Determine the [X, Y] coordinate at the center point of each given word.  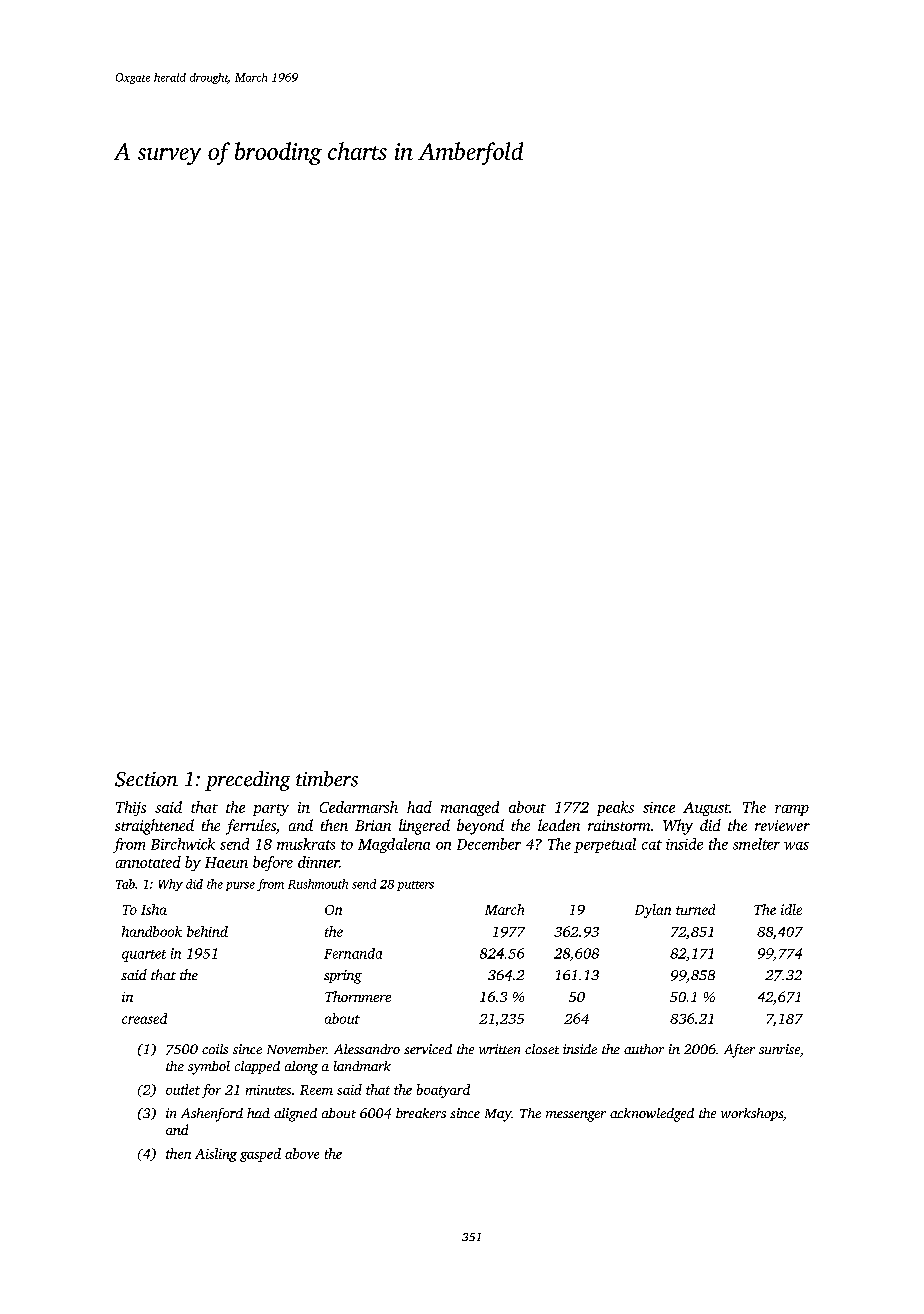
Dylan [653, 911]
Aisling [216, 1155]
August [706, 809]
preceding [247, 781]
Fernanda [353, 953]
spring [343, 977]
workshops [752, 1114]
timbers [327, 779]
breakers [421, 1113]
